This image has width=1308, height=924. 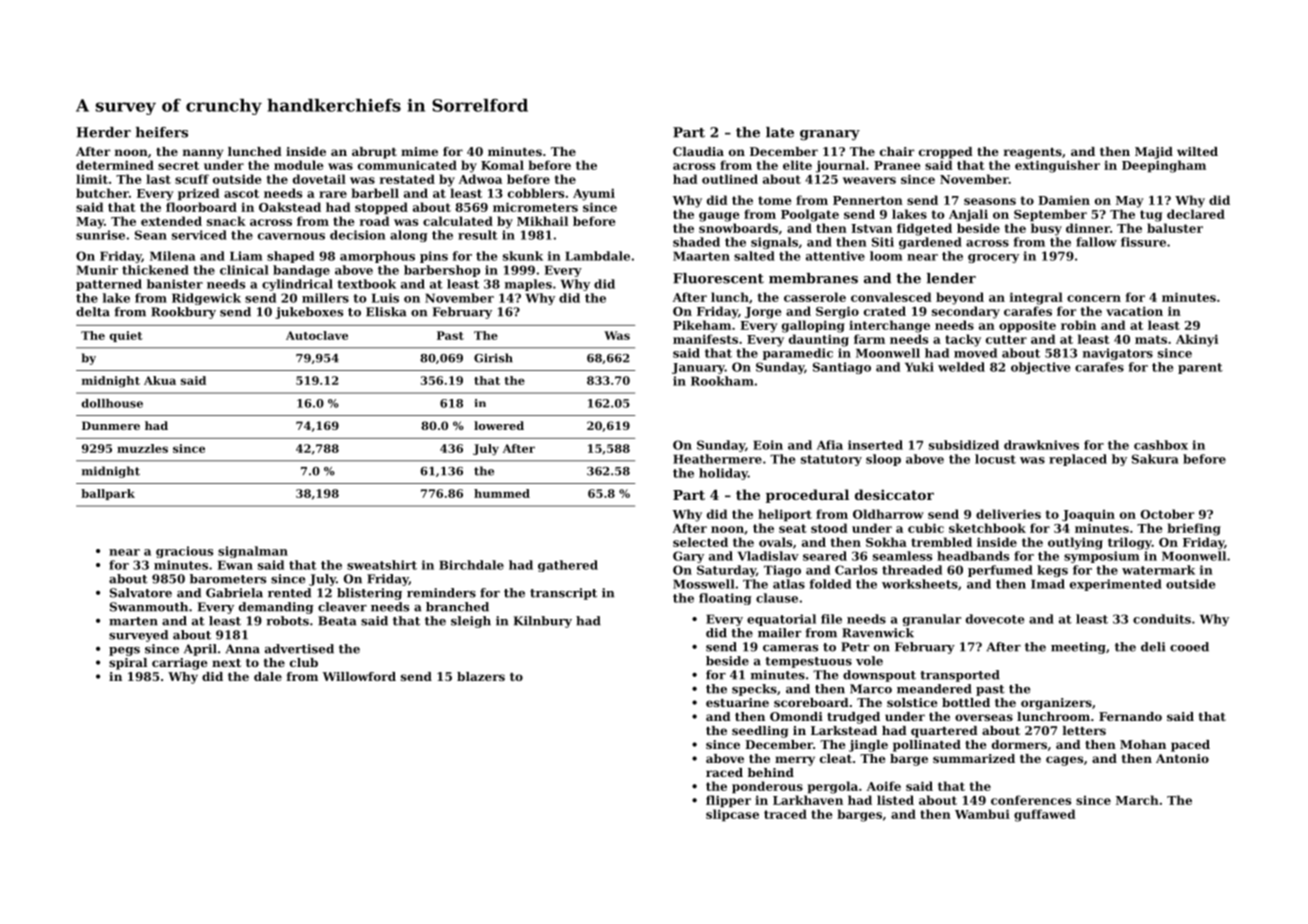 What do you see at coordinates (493, 358) in the image?
I see `Girish` at bounding box center [493, 358].
